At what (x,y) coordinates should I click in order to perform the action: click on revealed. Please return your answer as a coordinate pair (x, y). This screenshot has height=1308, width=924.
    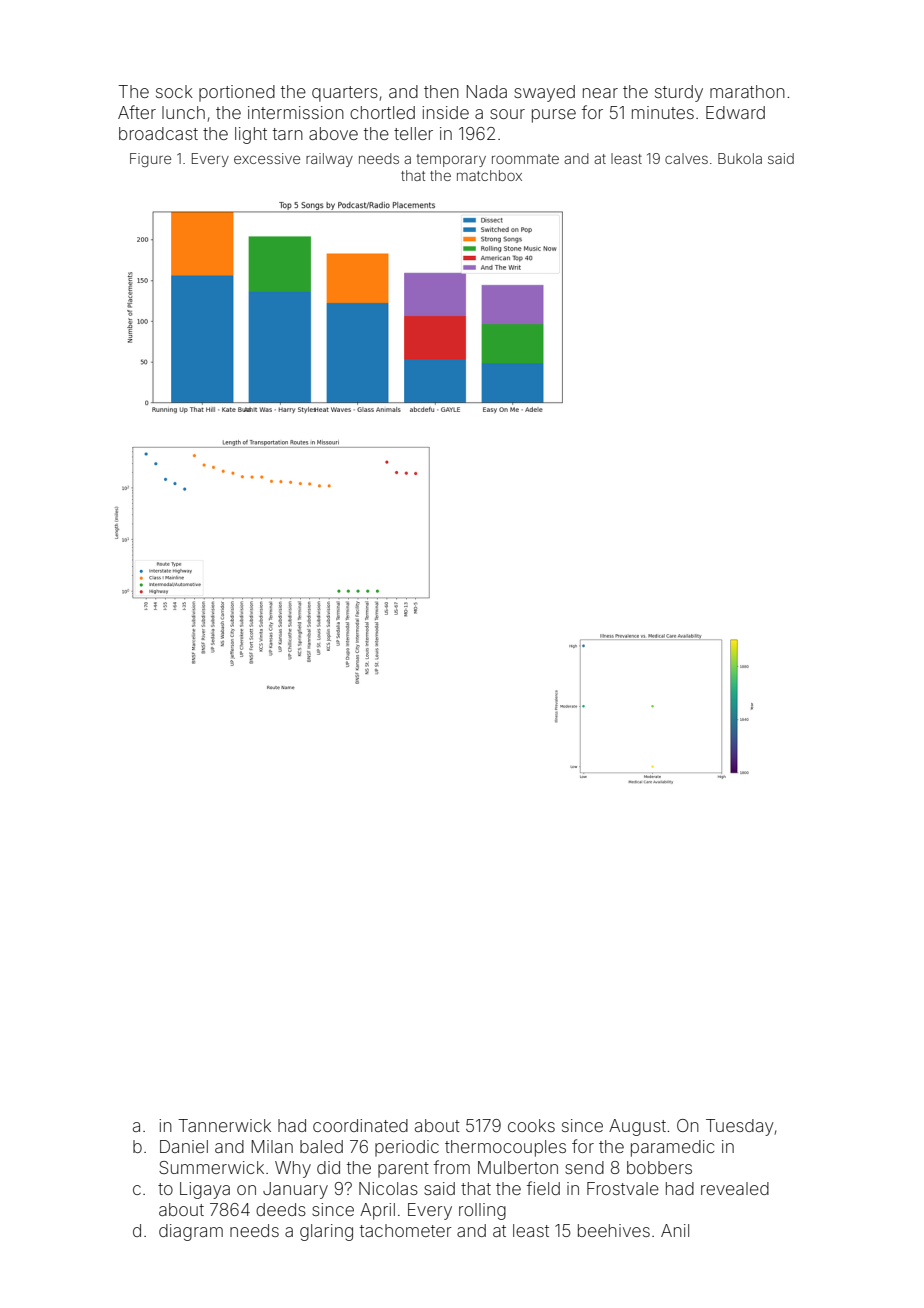
    Looking at the image, I should click on (735, 1188).
